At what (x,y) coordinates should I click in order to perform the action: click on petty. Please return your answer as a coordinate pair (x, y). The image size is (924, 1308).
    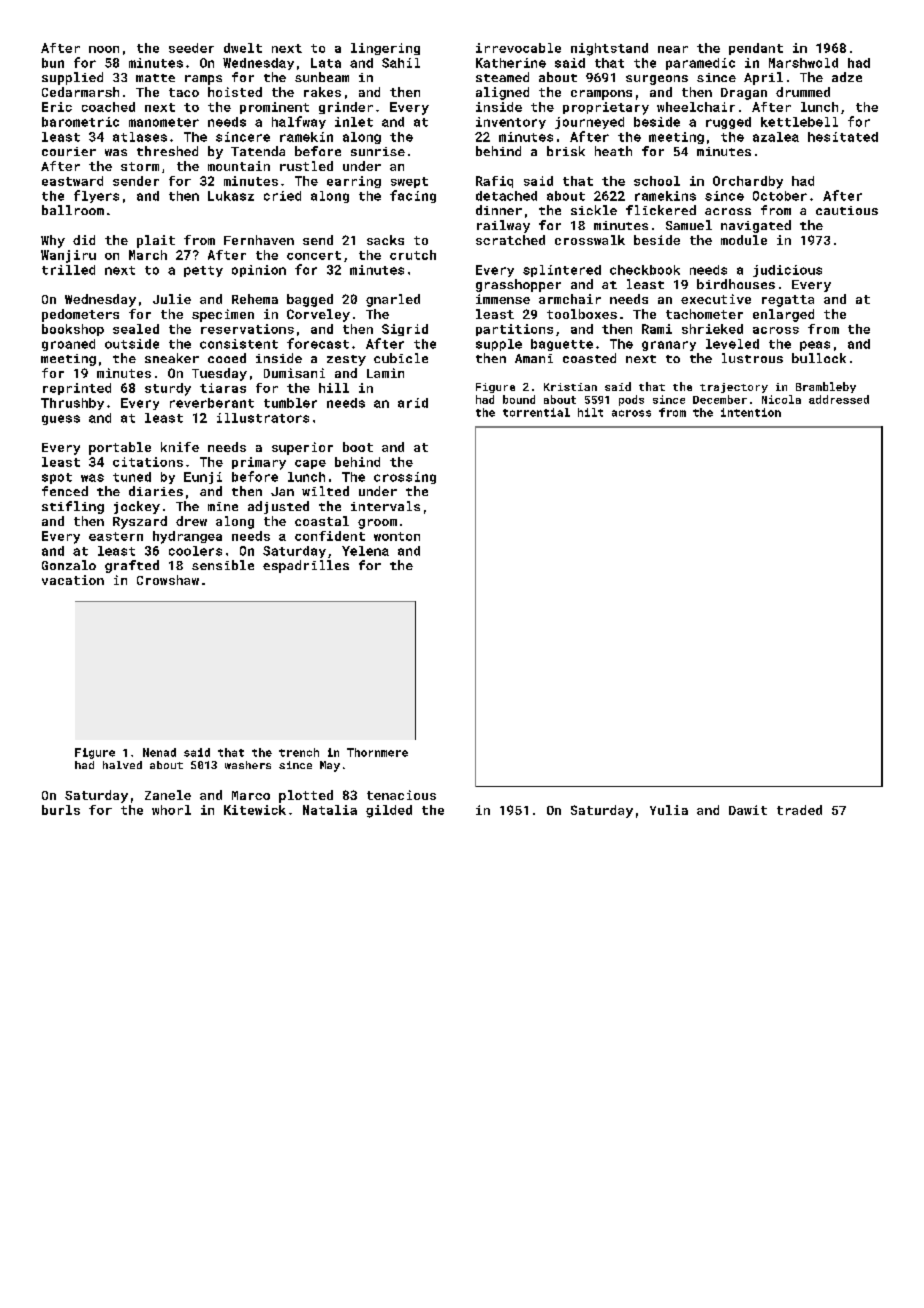
    Looking at the image, I should click on (203, 271).
